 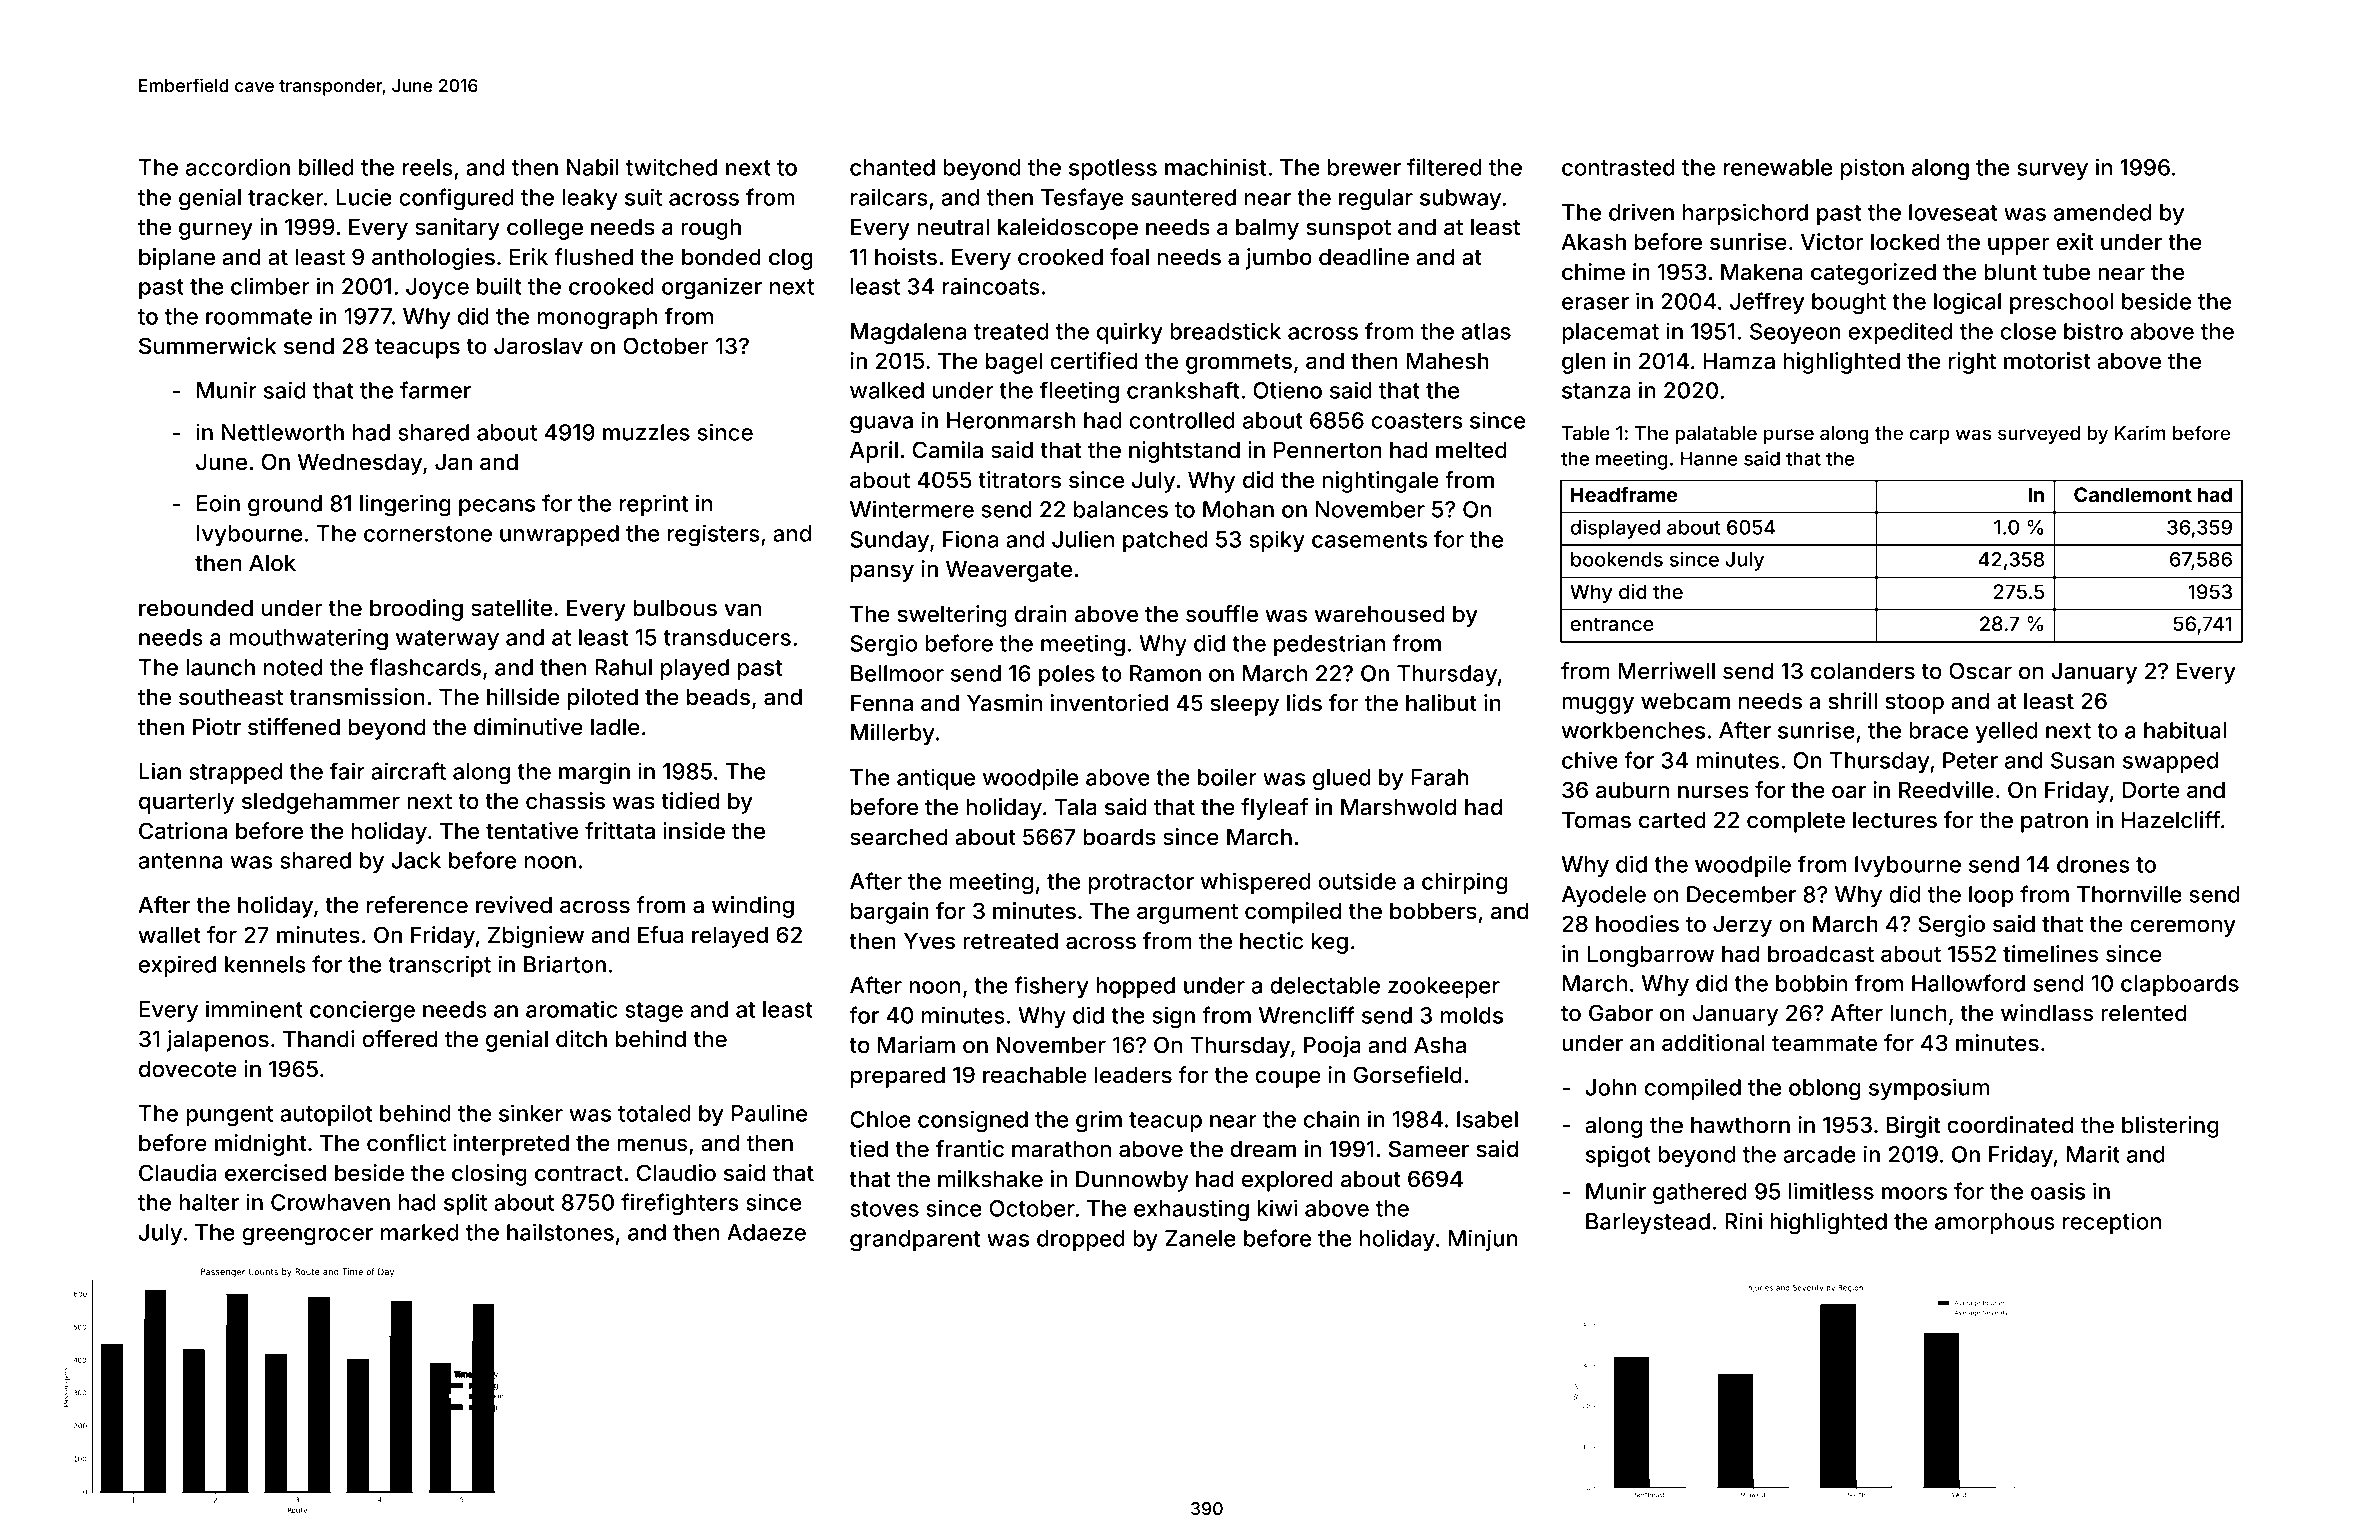 I want to click on machinist, so click(x=1215, y=167).
